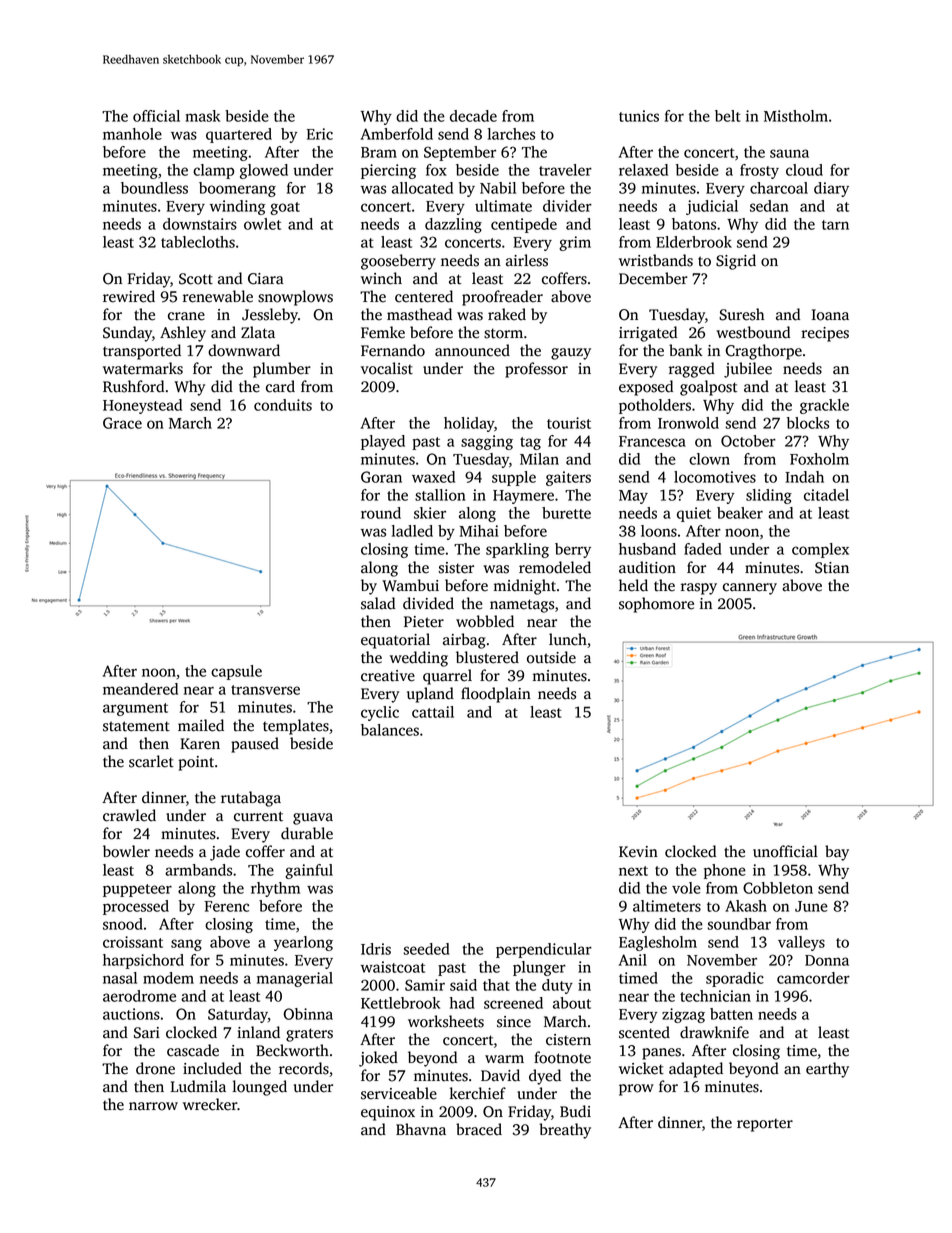 This image has height=1233, width=952. What do you see at coordinates (715, 477) in the image?
I see `locomotives` at bounding box center [715, 477].
